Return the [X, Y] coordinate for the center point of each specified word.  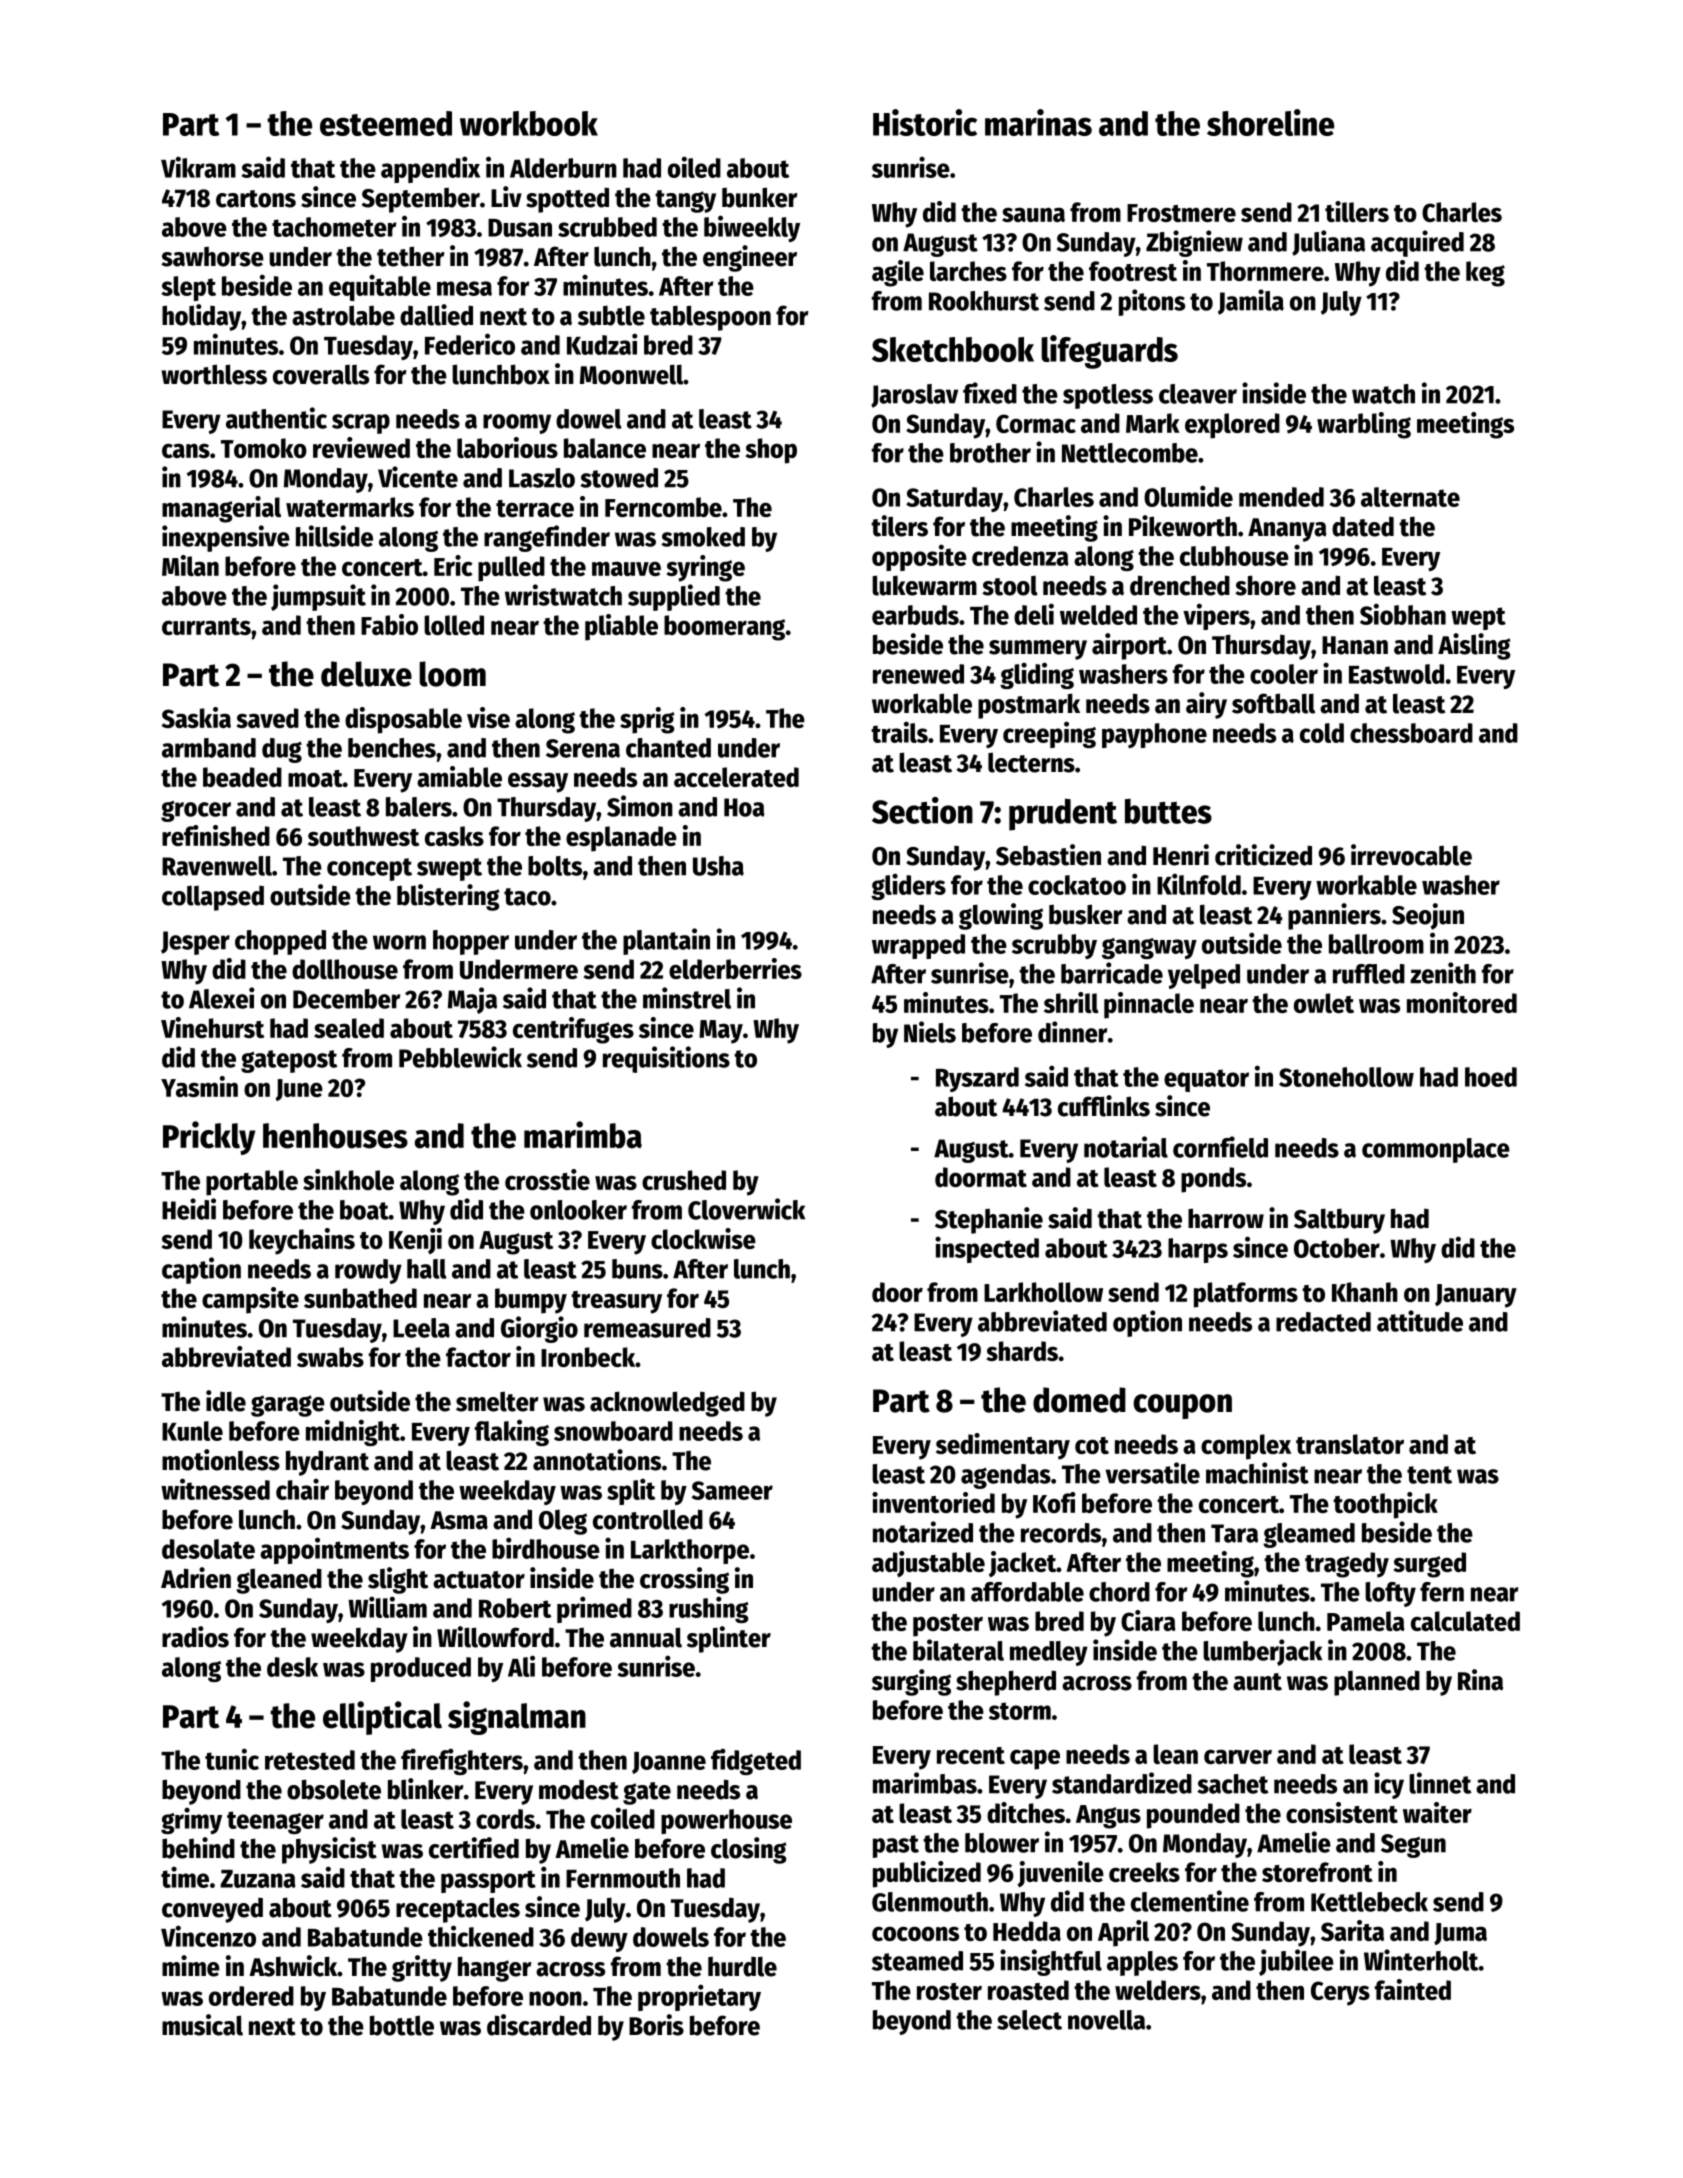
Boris [656, 2025]
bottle [402, 2025]
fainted [1413, 1989]
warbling [1364, 425]
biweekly [752, 228]
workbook [529, 123]
